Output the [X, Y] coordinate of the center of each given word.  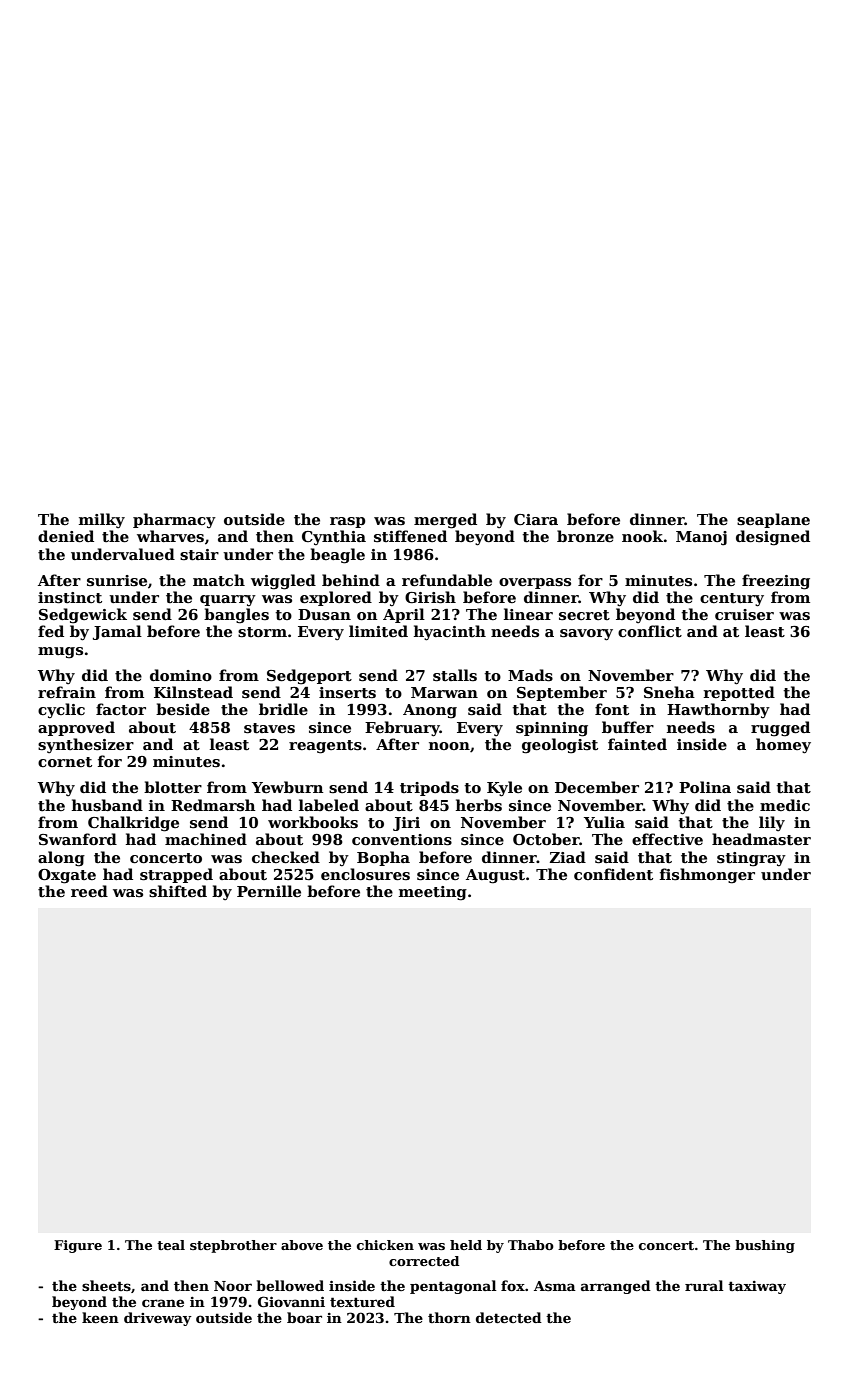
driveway [158, 1319]
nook [642, 536]
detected [509, 1317]
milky [102, 520]
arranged [616, 1287]
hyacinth [450, 633]
